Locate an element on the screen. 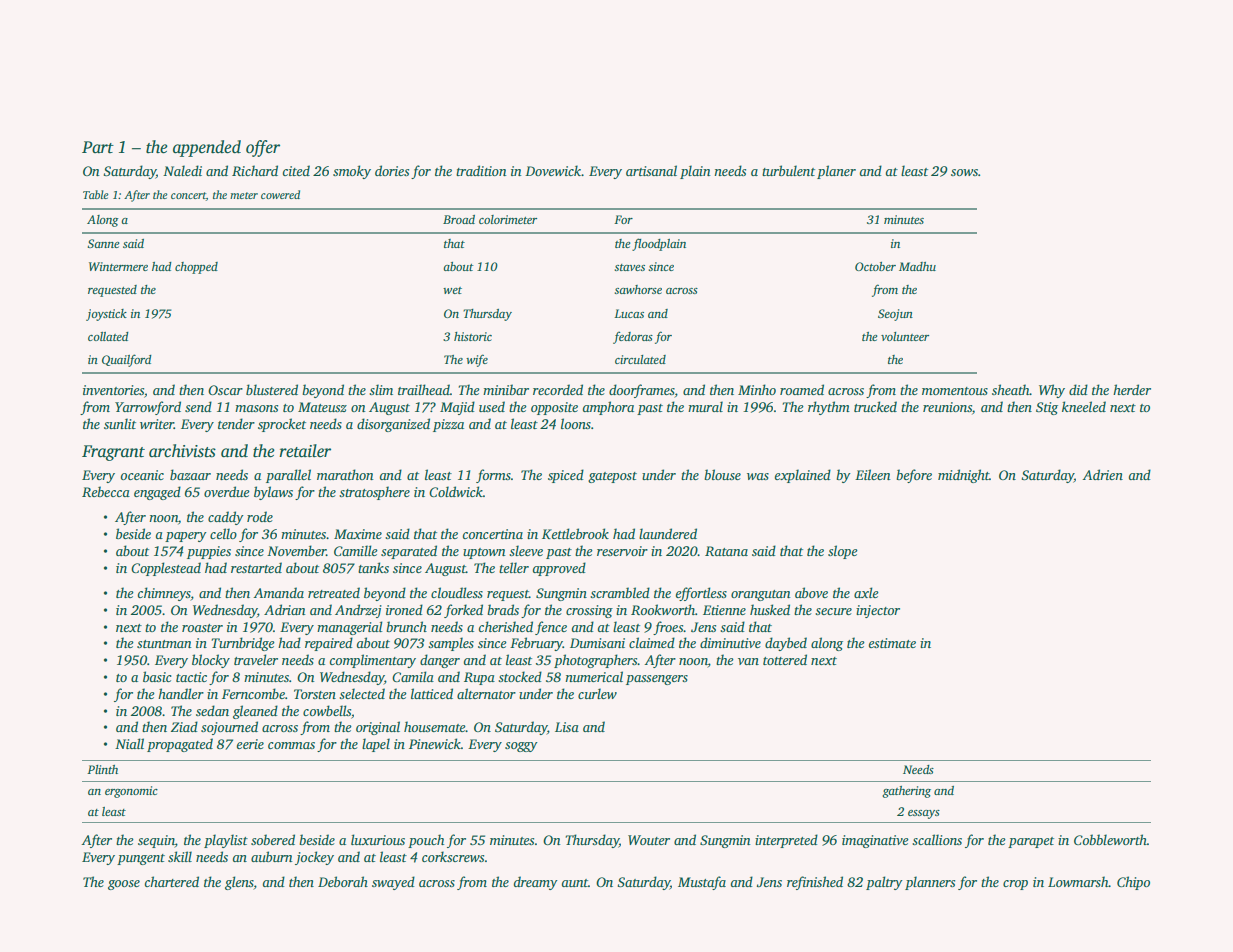 The height and width of the screenshot is (952, 1233). Lisa is located at coordinates (567, 727).
